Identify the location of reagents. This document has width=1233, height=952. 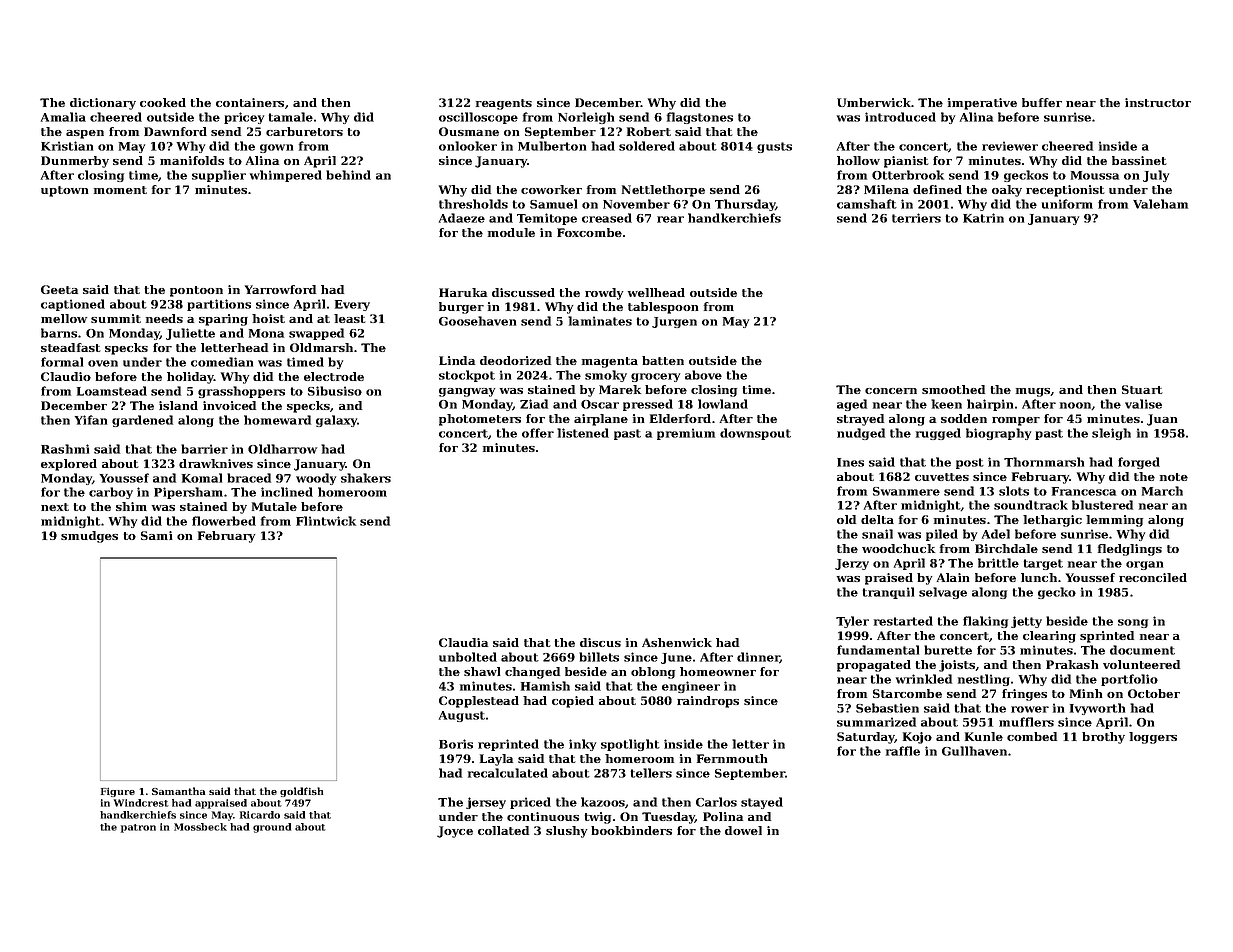
(504, 104).
